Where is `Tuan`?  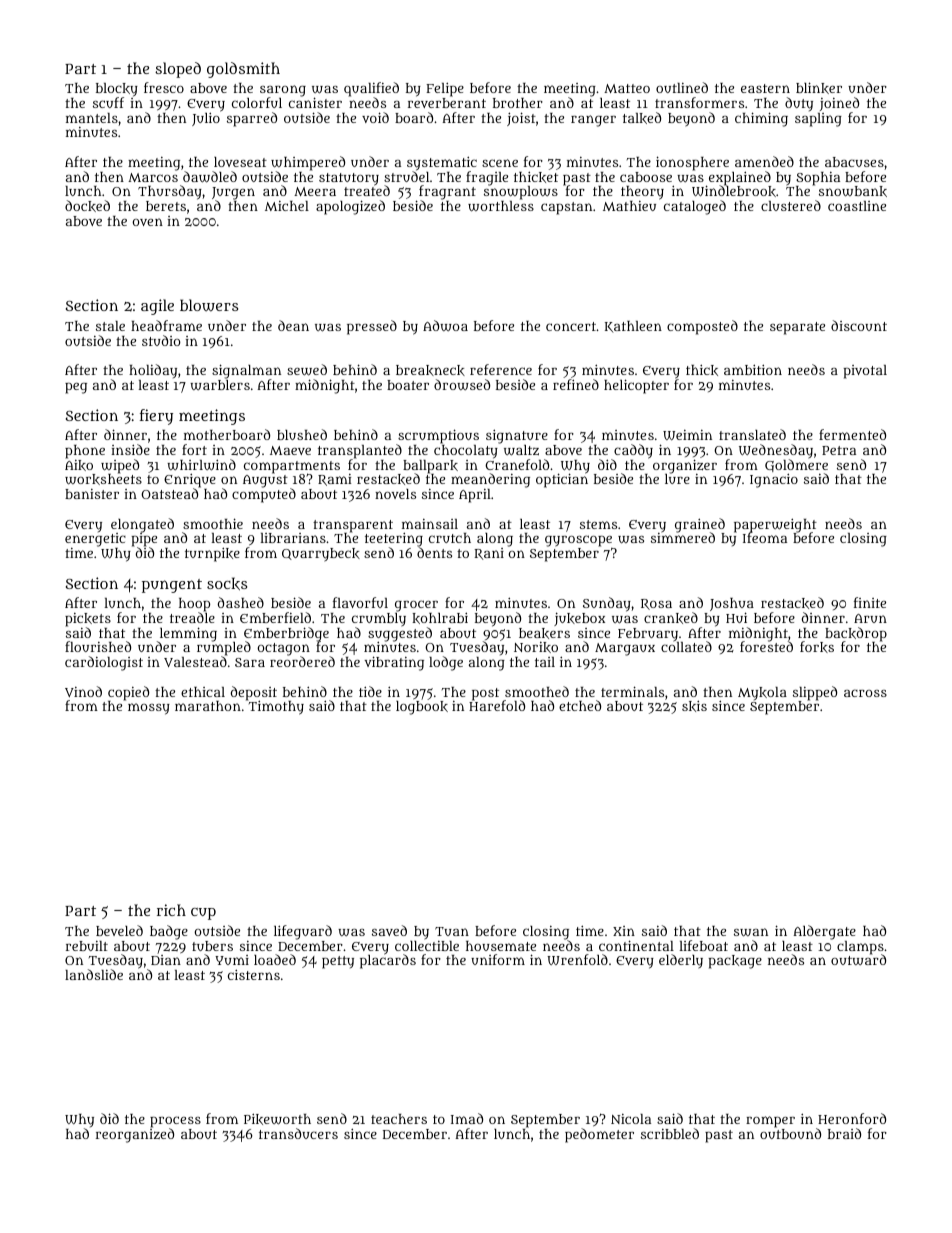
Tuan is located at coordinates (452, 931).
